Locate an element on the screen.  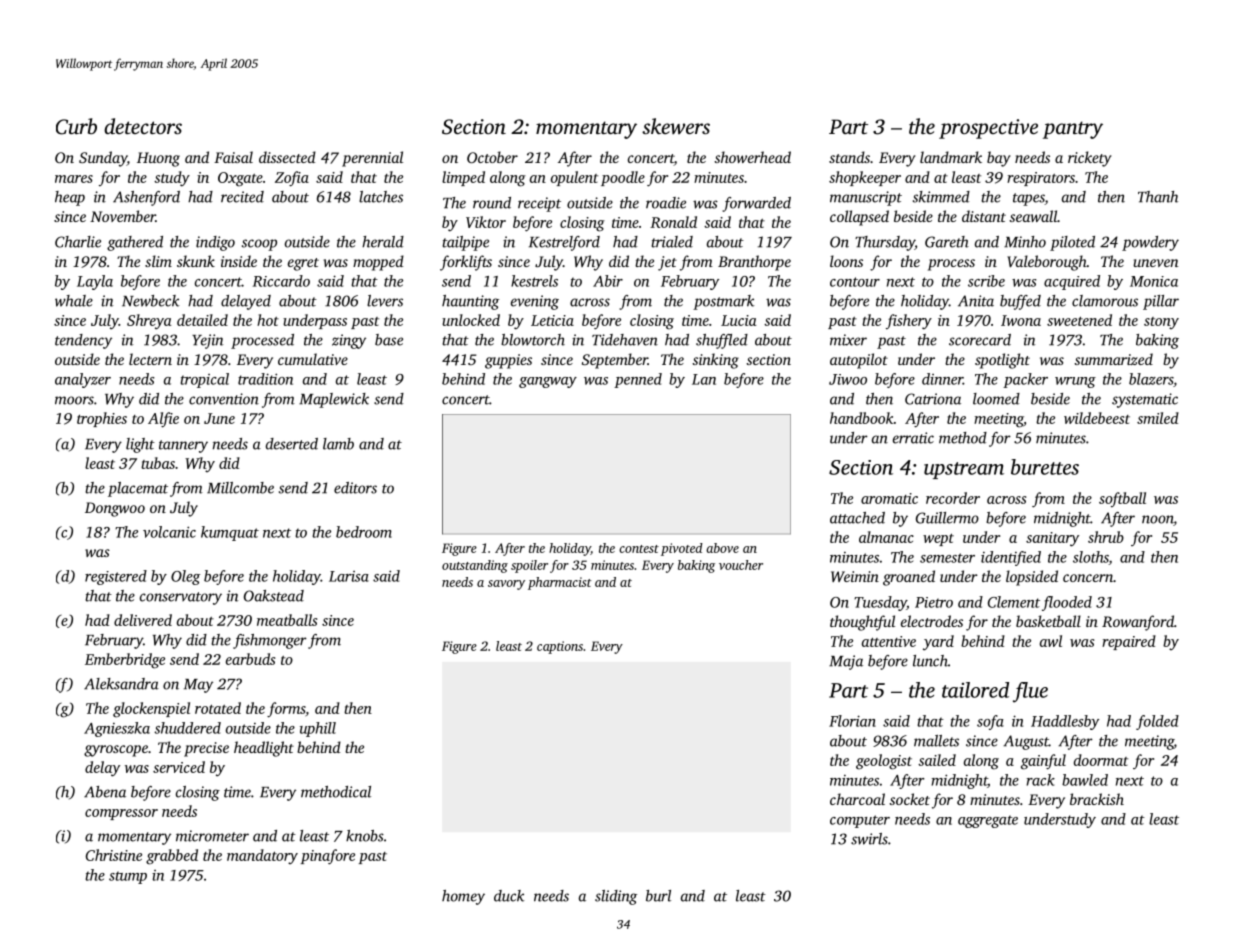
penned is located at coordinates (638, 380).
